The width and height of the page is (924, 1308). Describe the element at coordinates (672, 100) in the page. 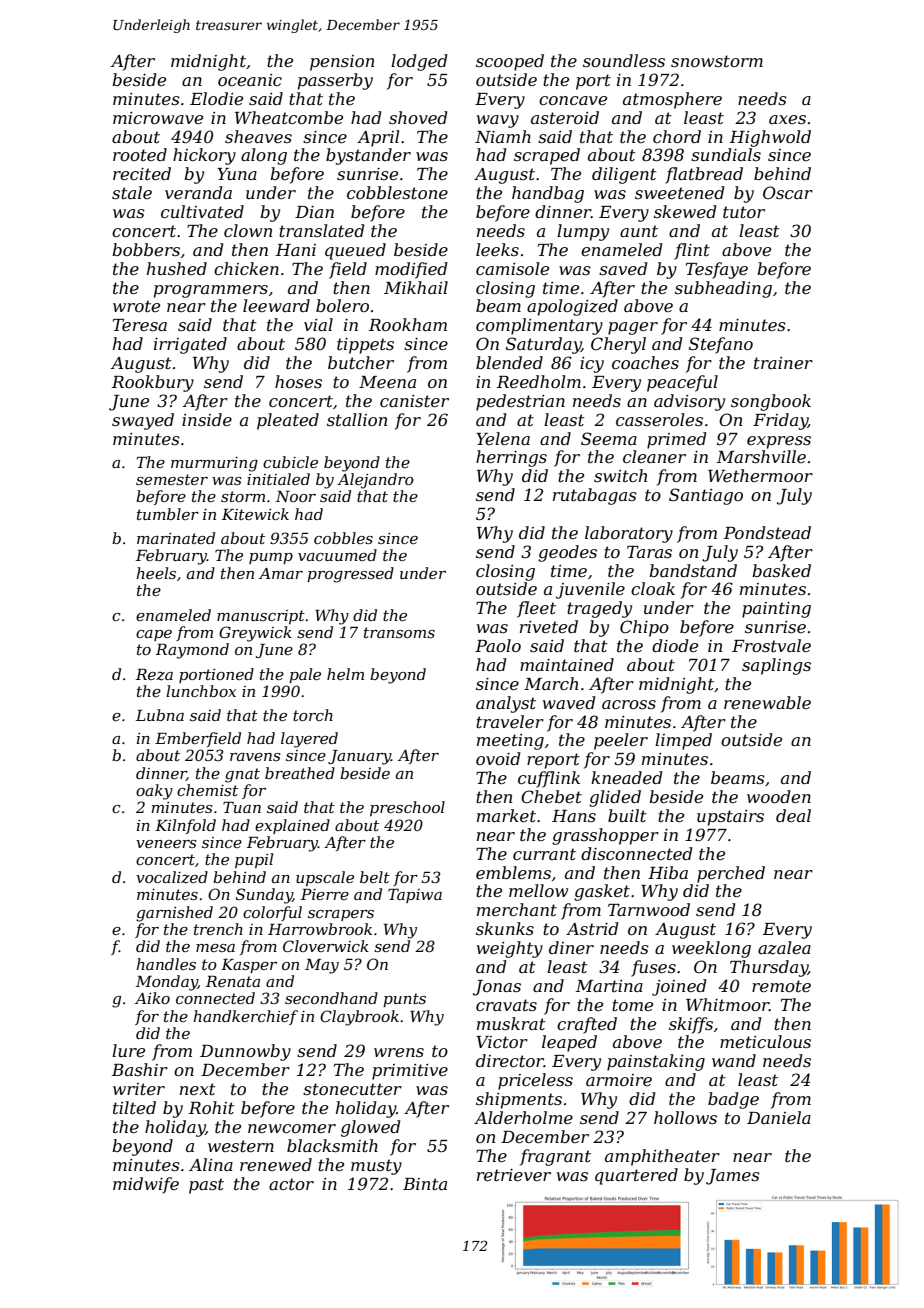

I see `atmosphere` at that location.
